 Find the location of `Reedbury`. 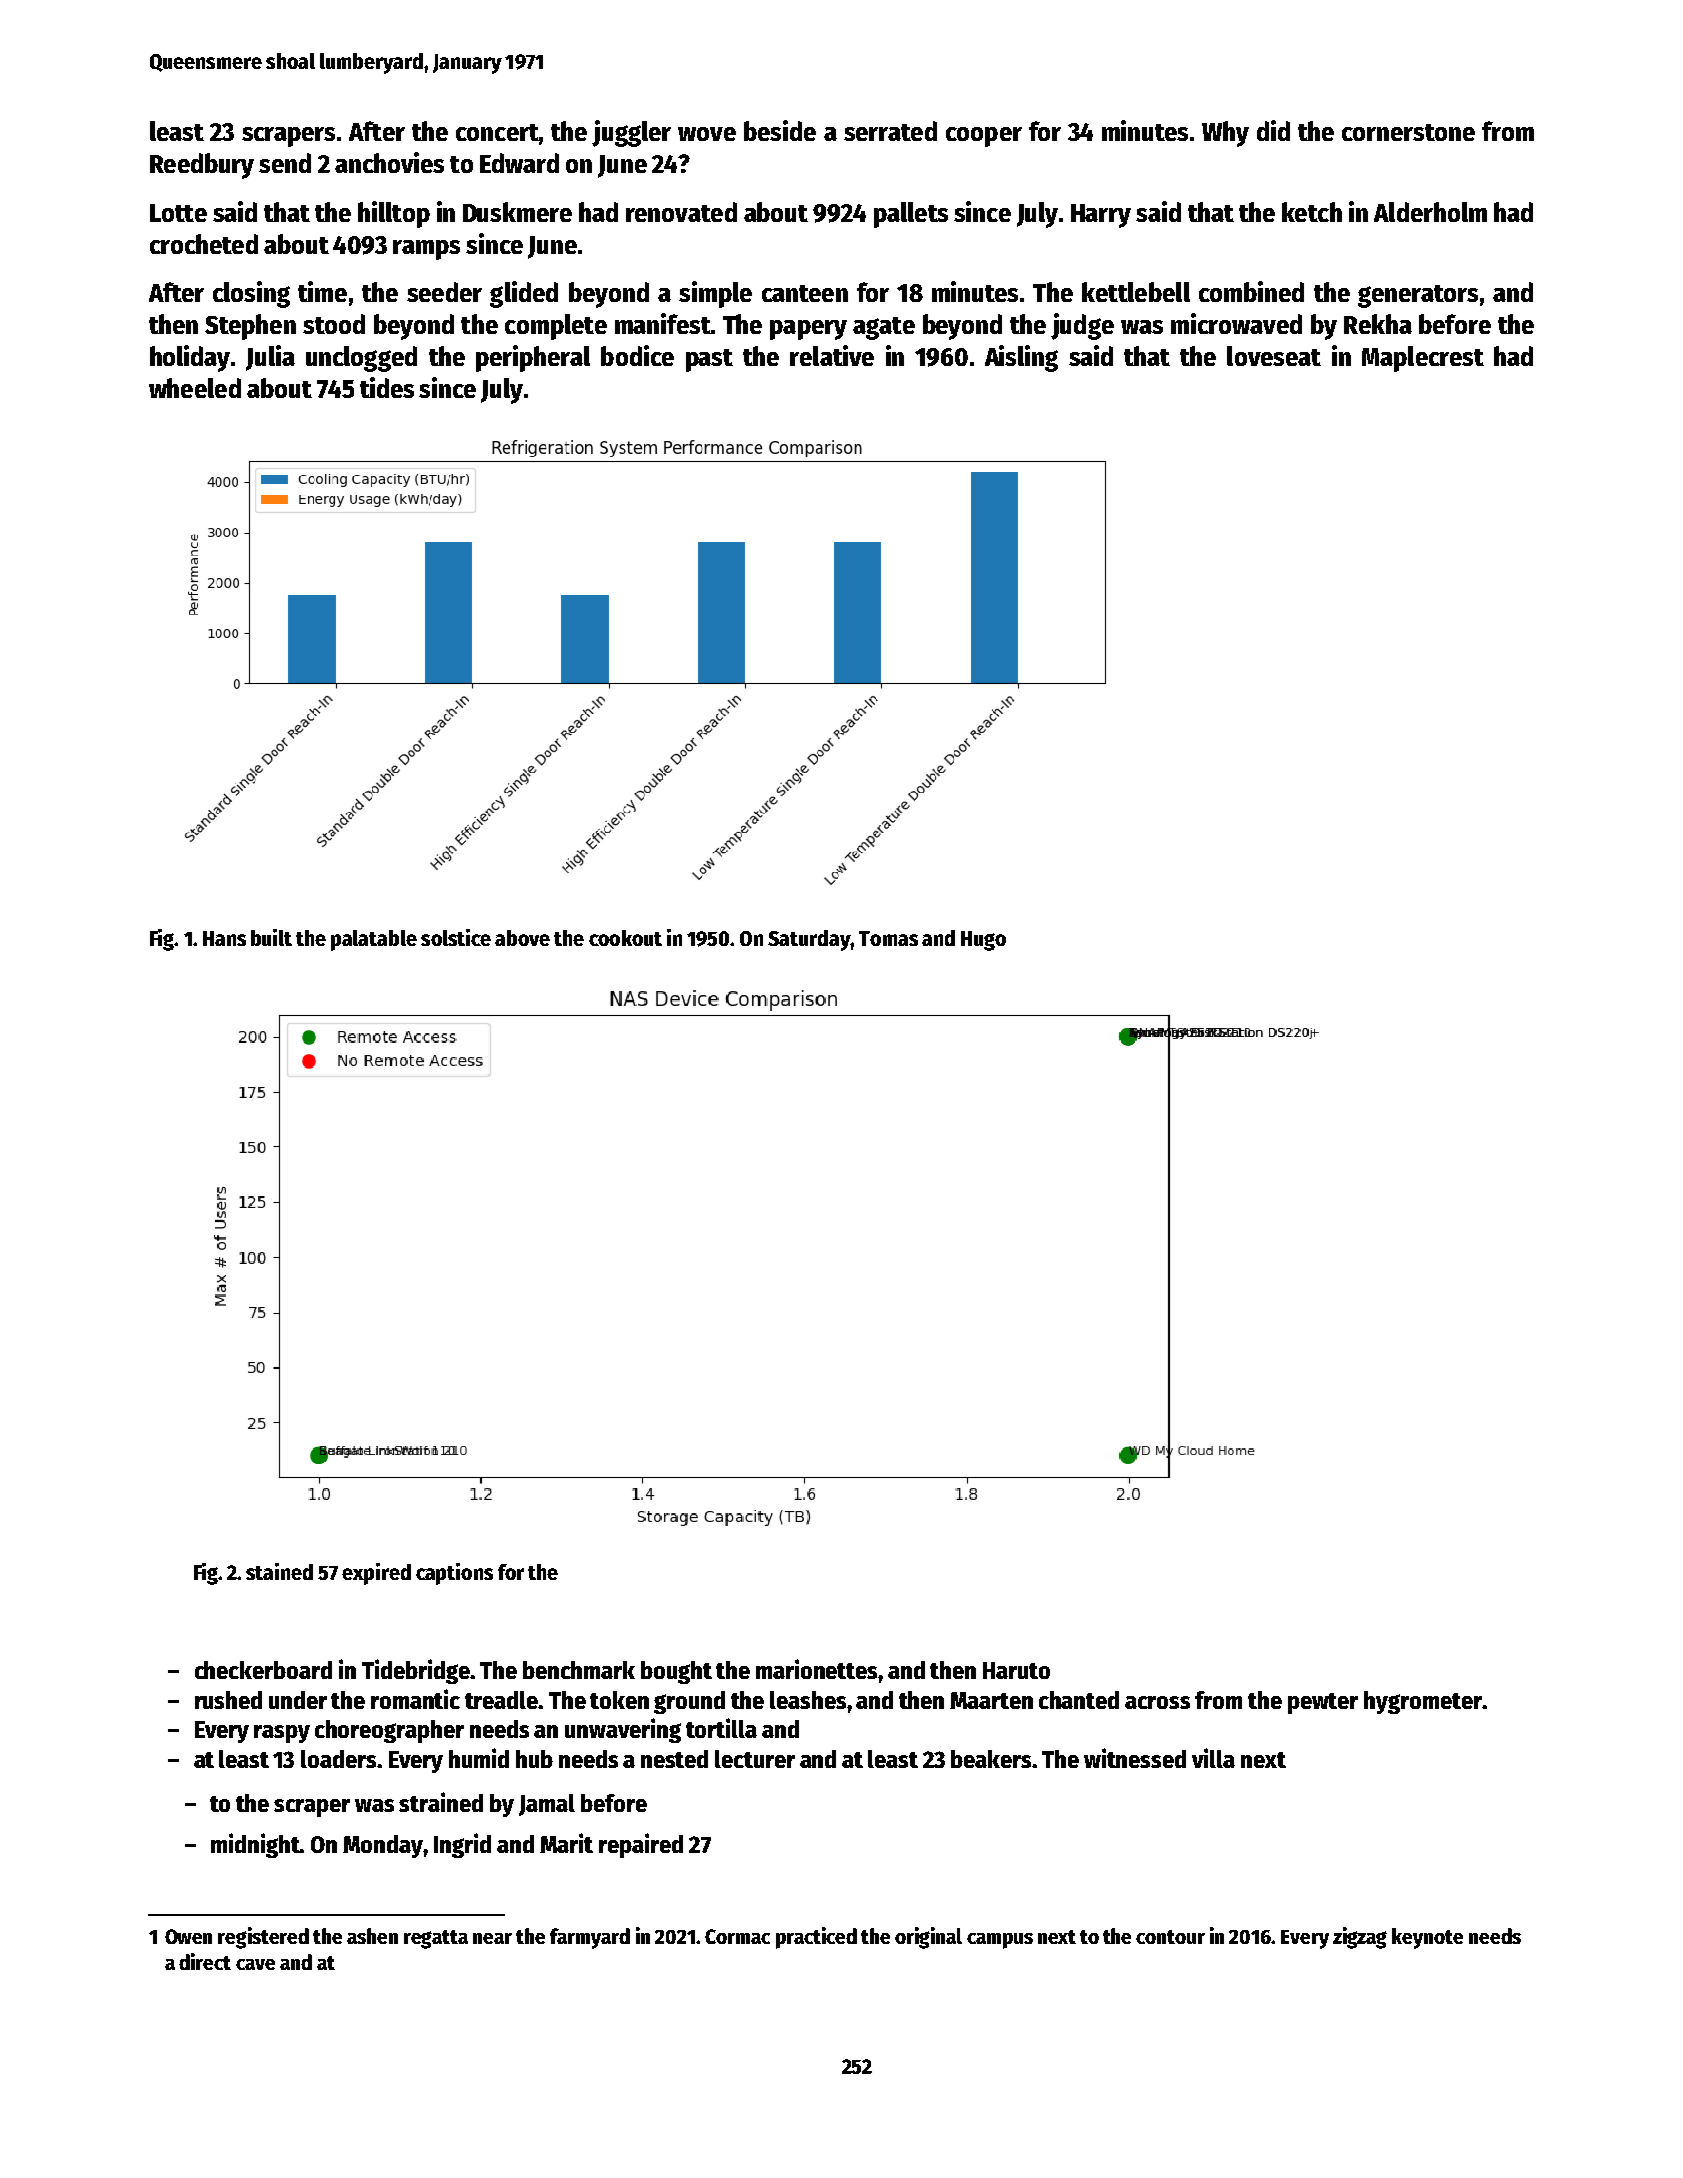

Reedbury is located at coordinates (202, 166).
